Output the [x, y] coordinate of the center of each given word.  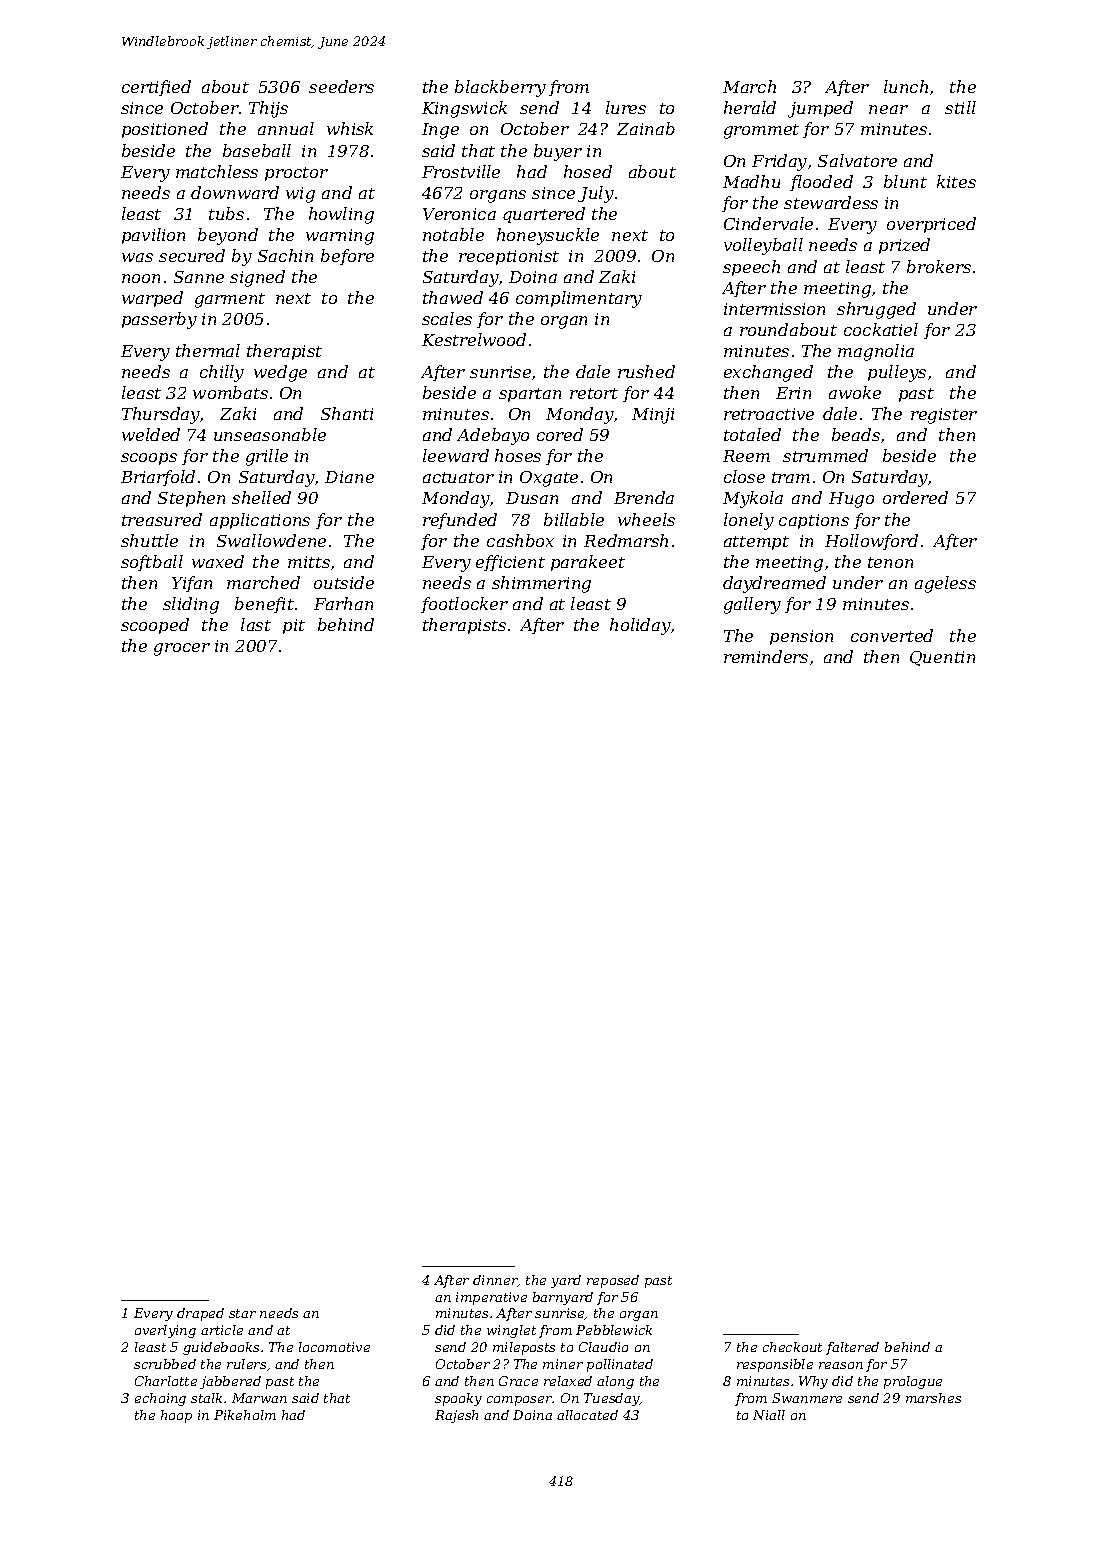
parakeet [588, 563]
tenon [890, 562]
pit [294, 626]
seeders [341, 86]
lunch [906, 86]
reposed [613, 1281]
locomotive [334, 1347]
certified [156, 88]
